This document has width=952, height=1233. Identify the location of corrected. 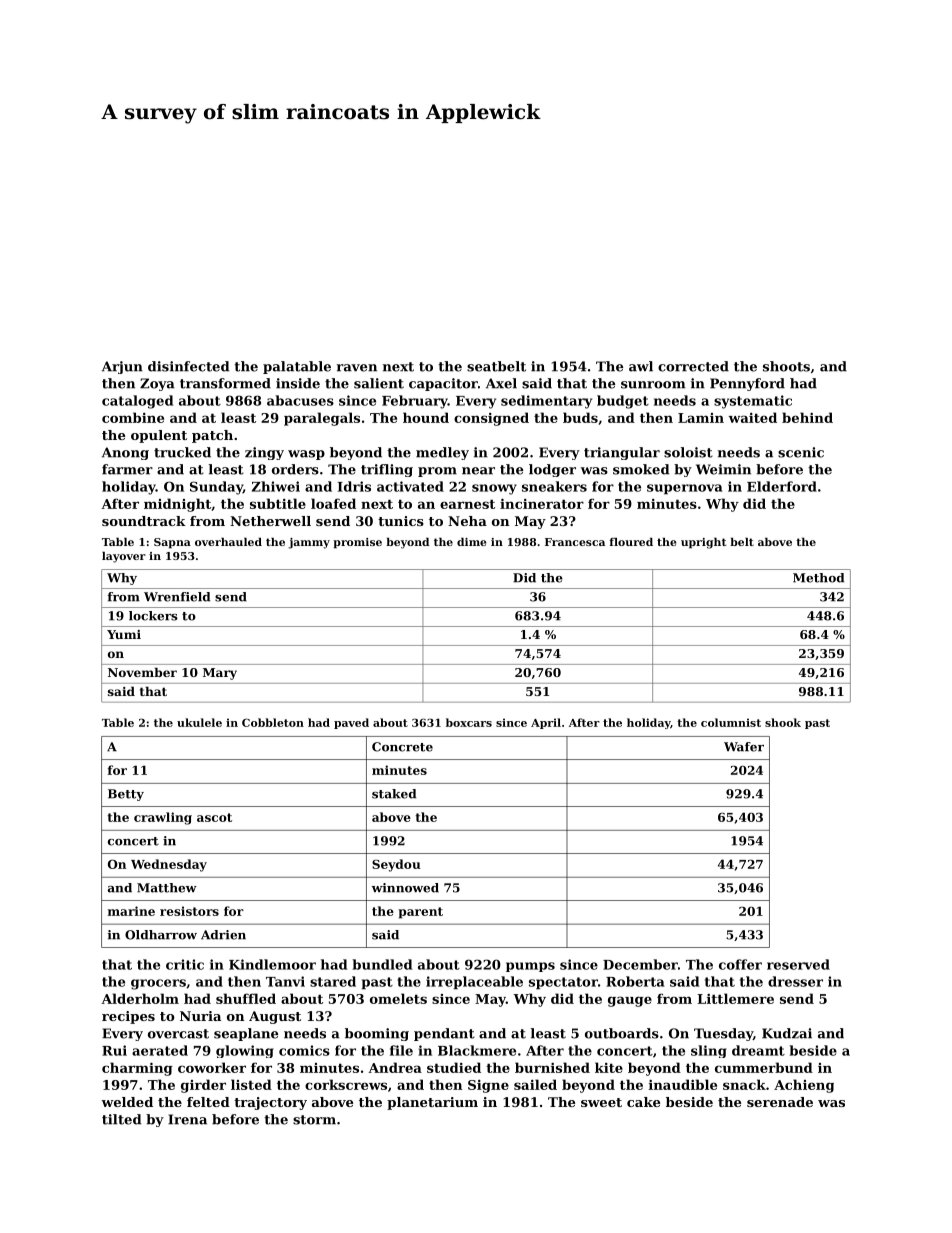
(693, 366).
